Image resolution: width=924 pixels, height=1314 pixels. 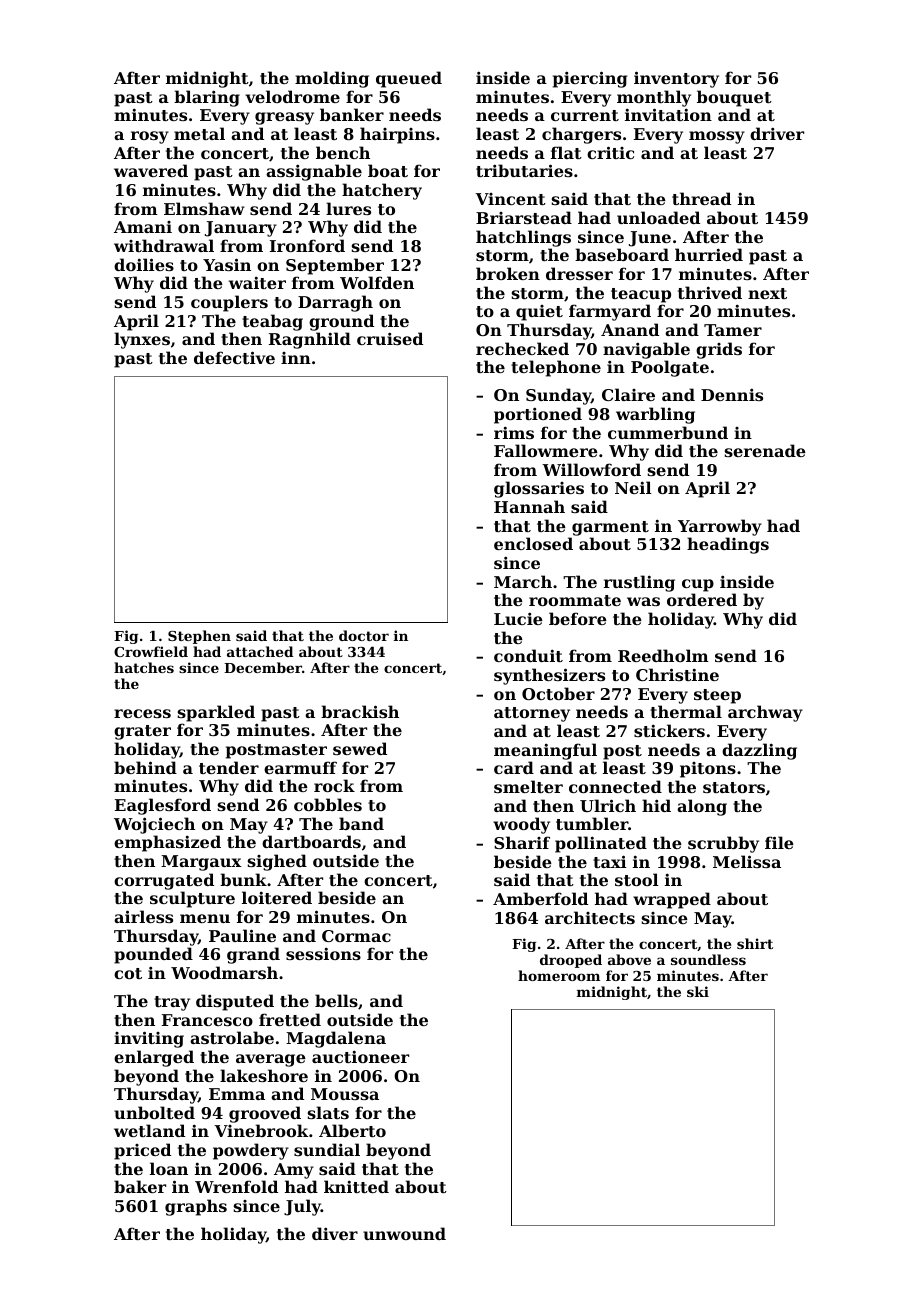 I want to click on defective, so click(x=234, y=357).
